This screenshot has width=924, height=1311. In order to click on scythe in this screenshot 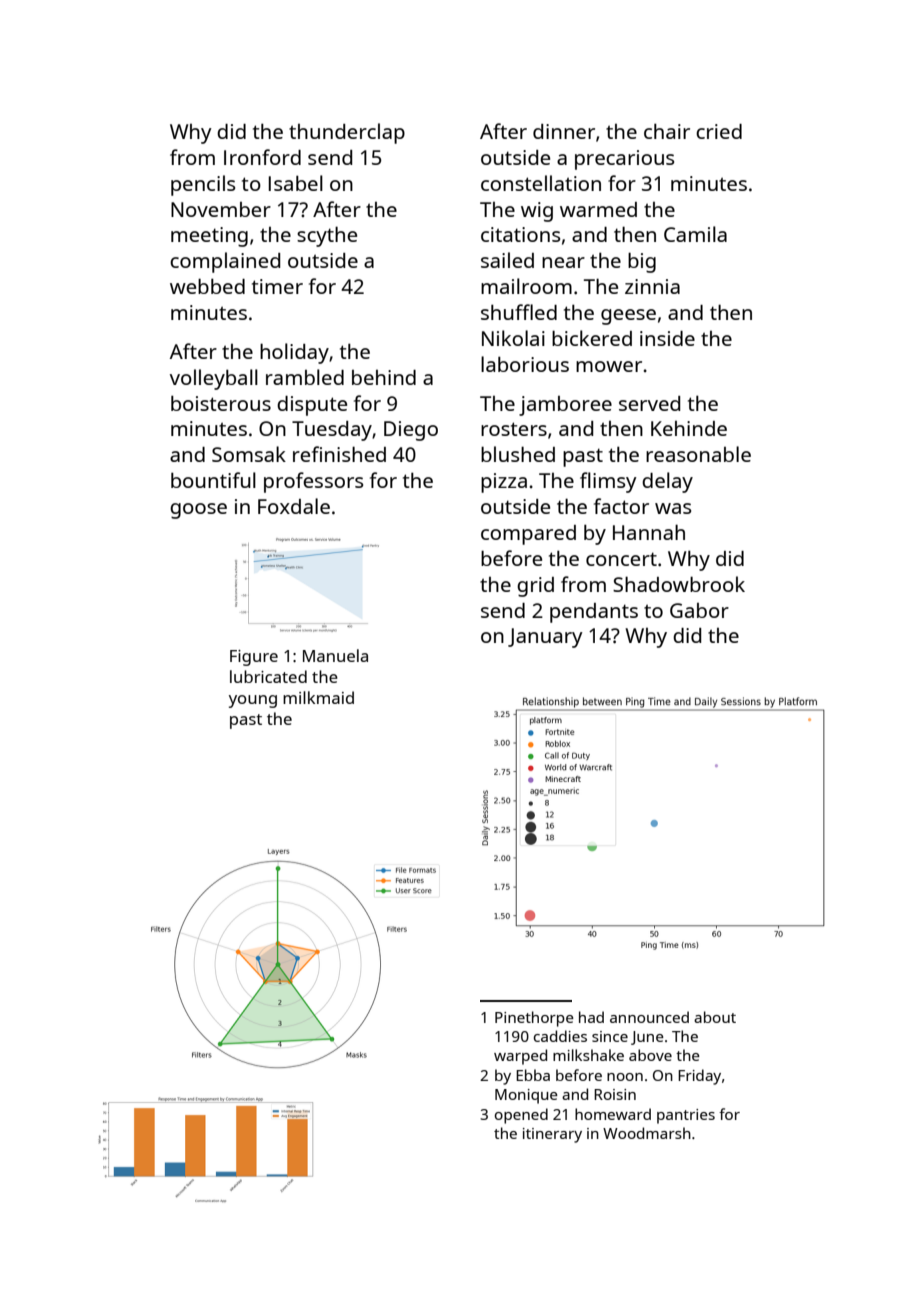, I will do `click(327, 236)`.
